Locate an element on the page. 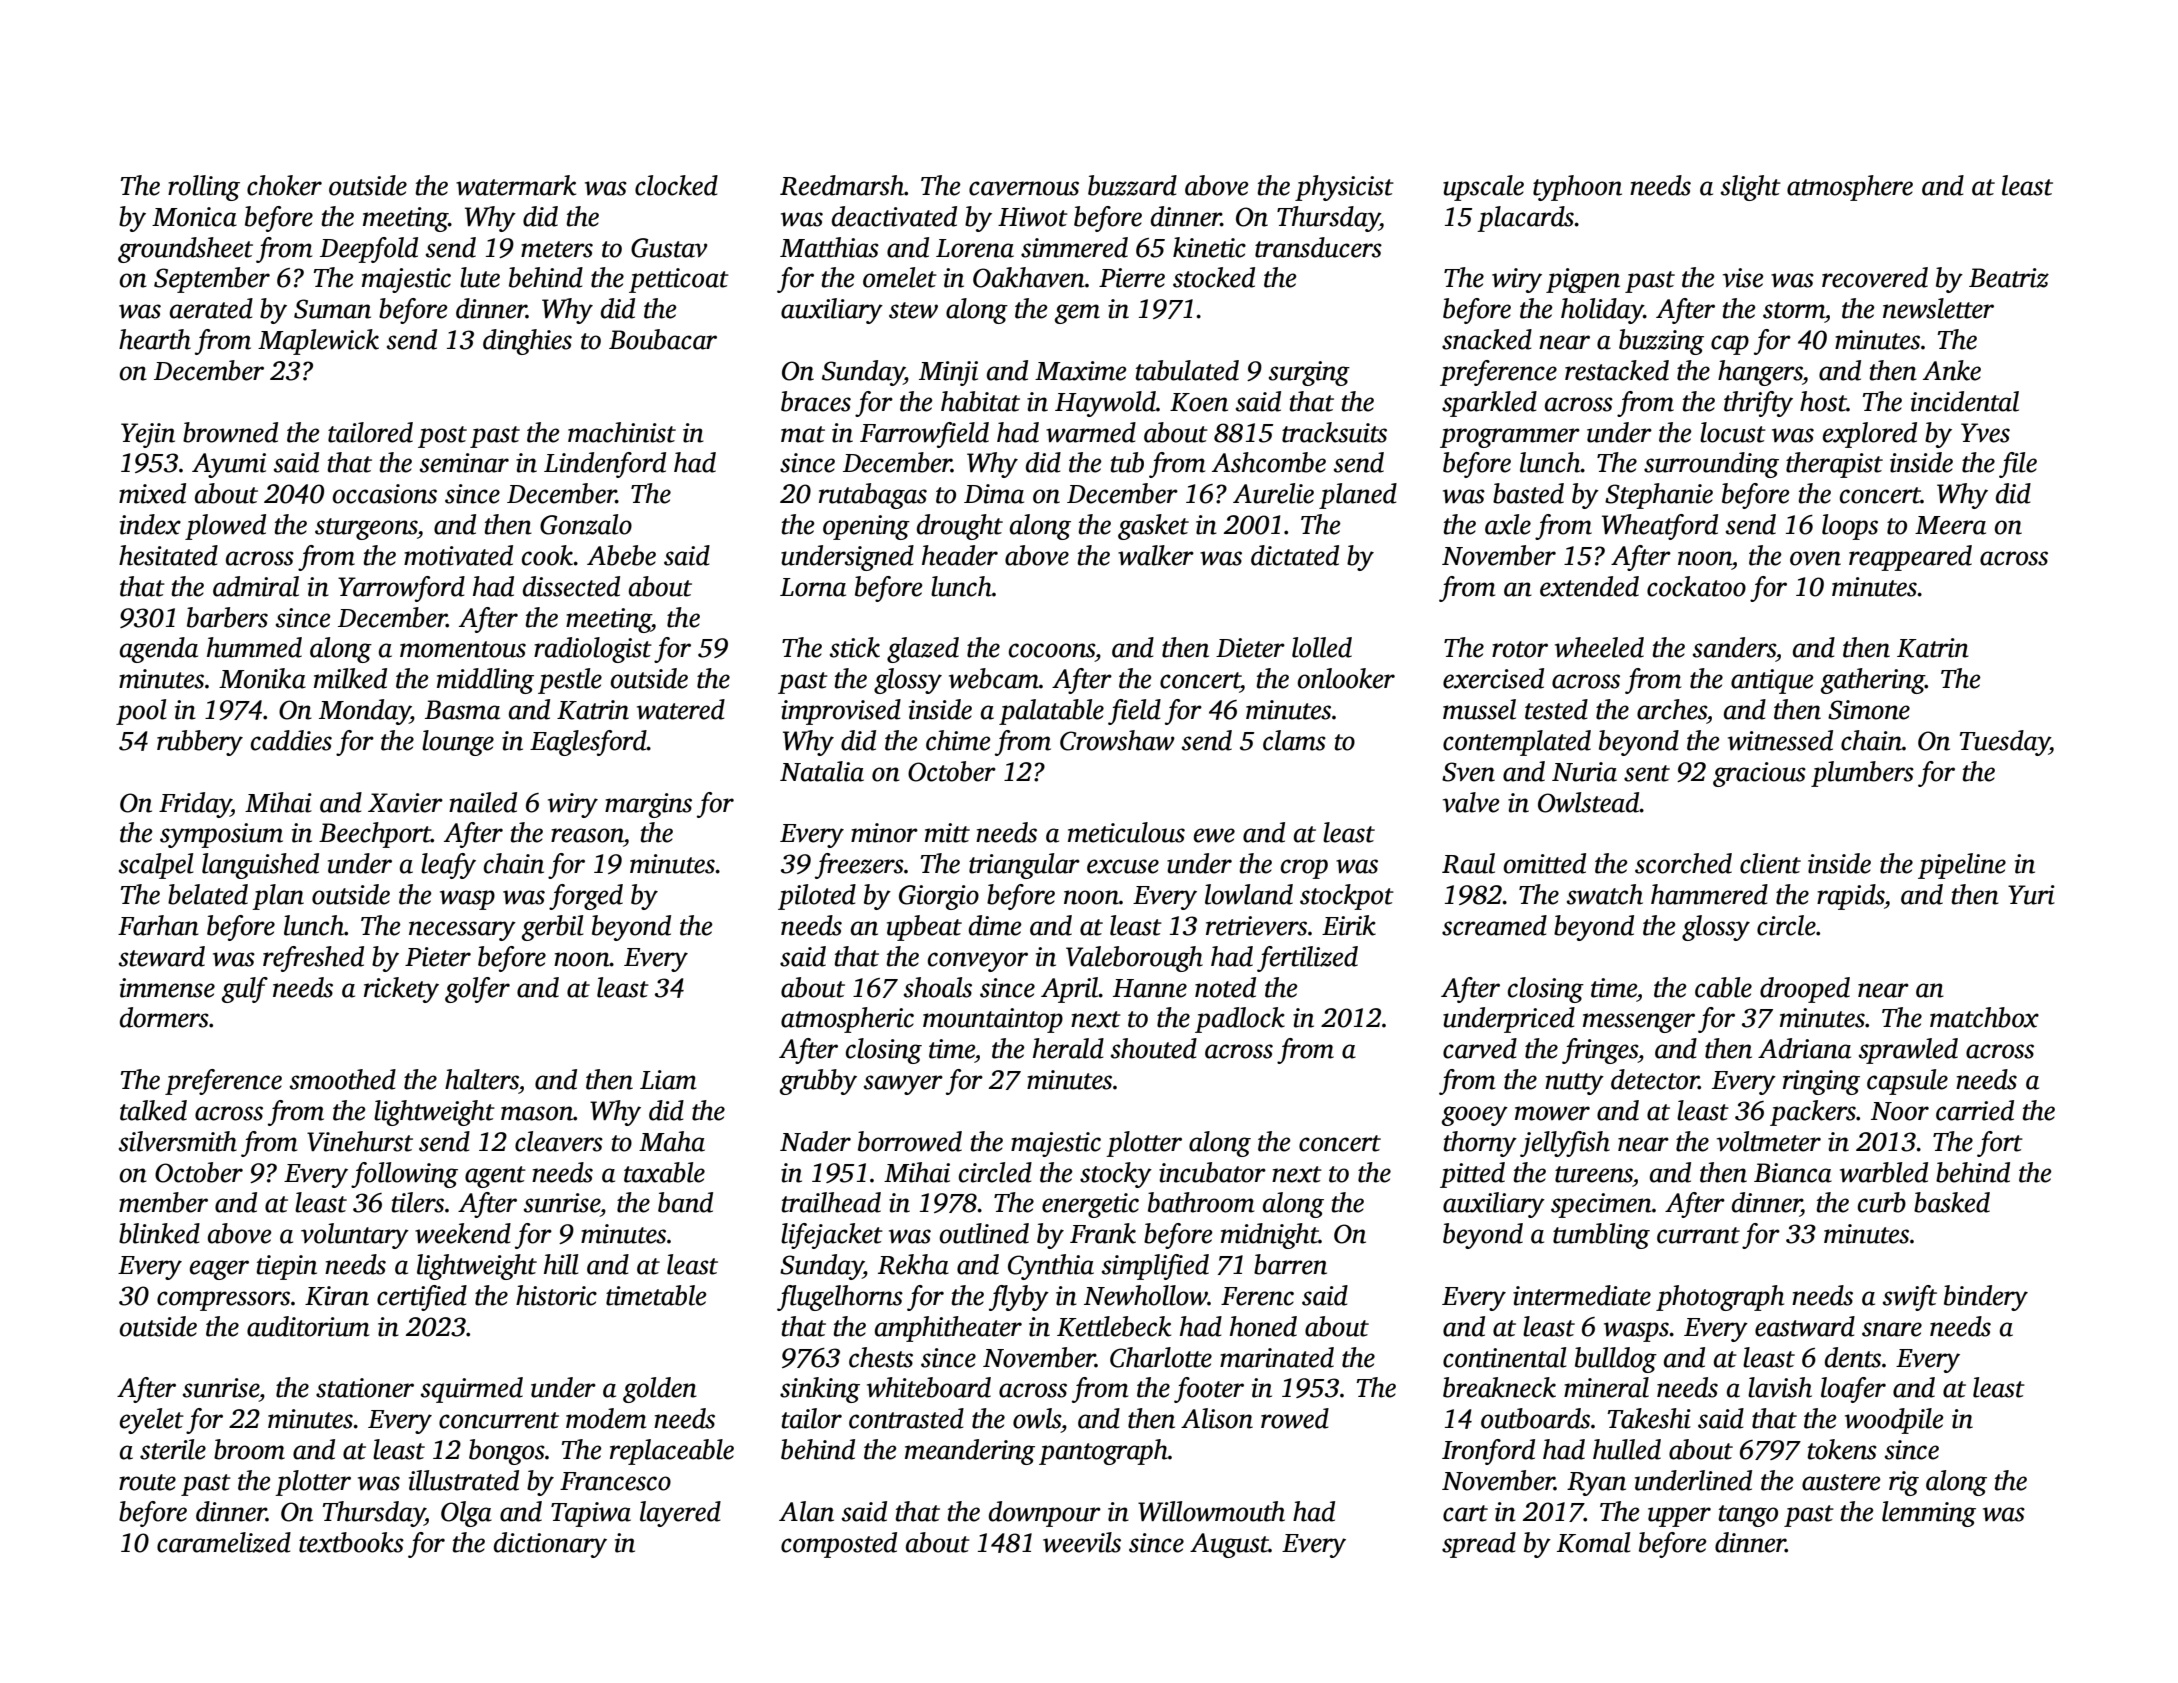  gasket is located at coordinates (1153, 527).
